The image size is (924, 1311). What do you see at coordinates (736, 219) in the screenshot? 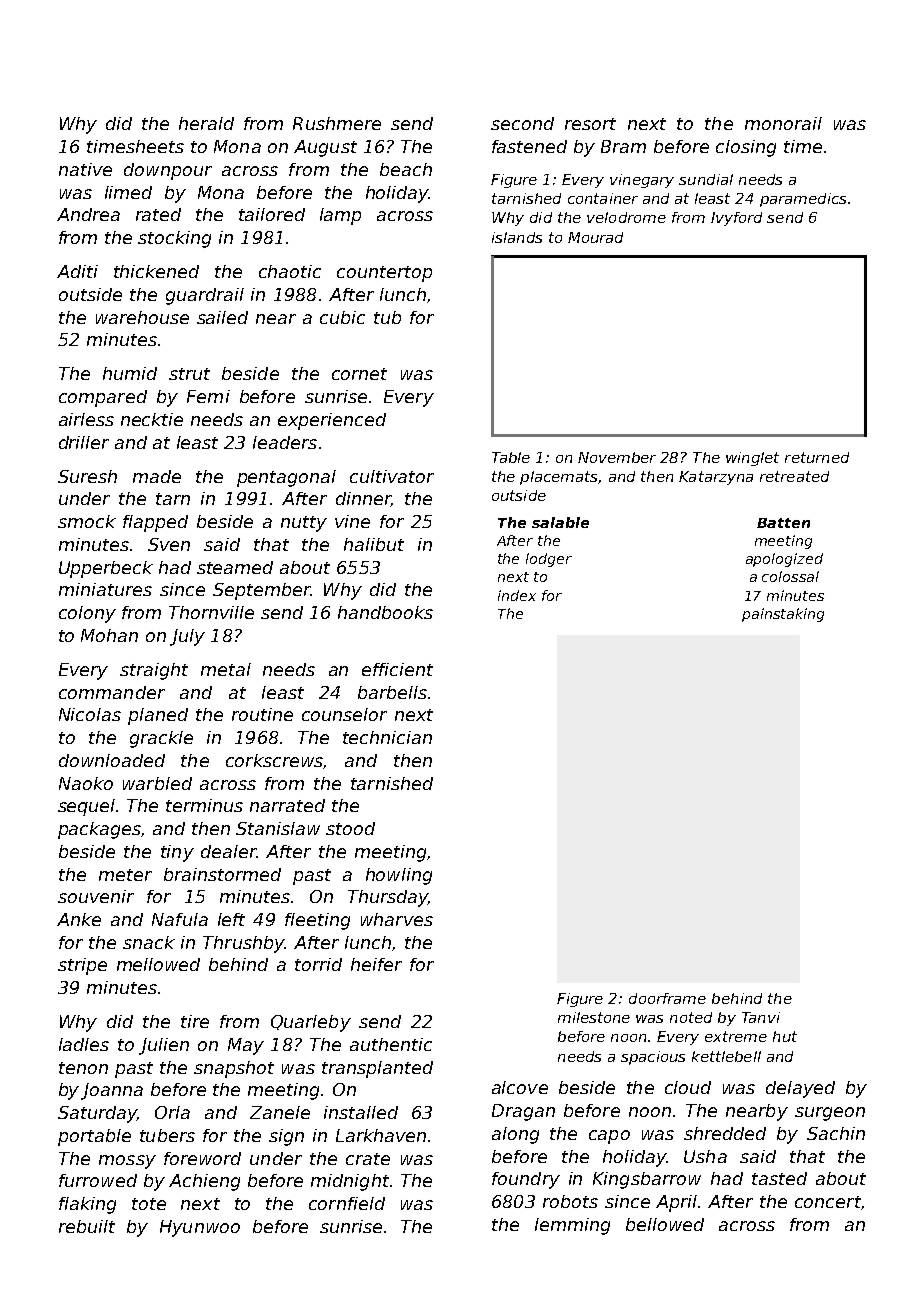
I see `Ivyford` at bounding box center [736, 219].
